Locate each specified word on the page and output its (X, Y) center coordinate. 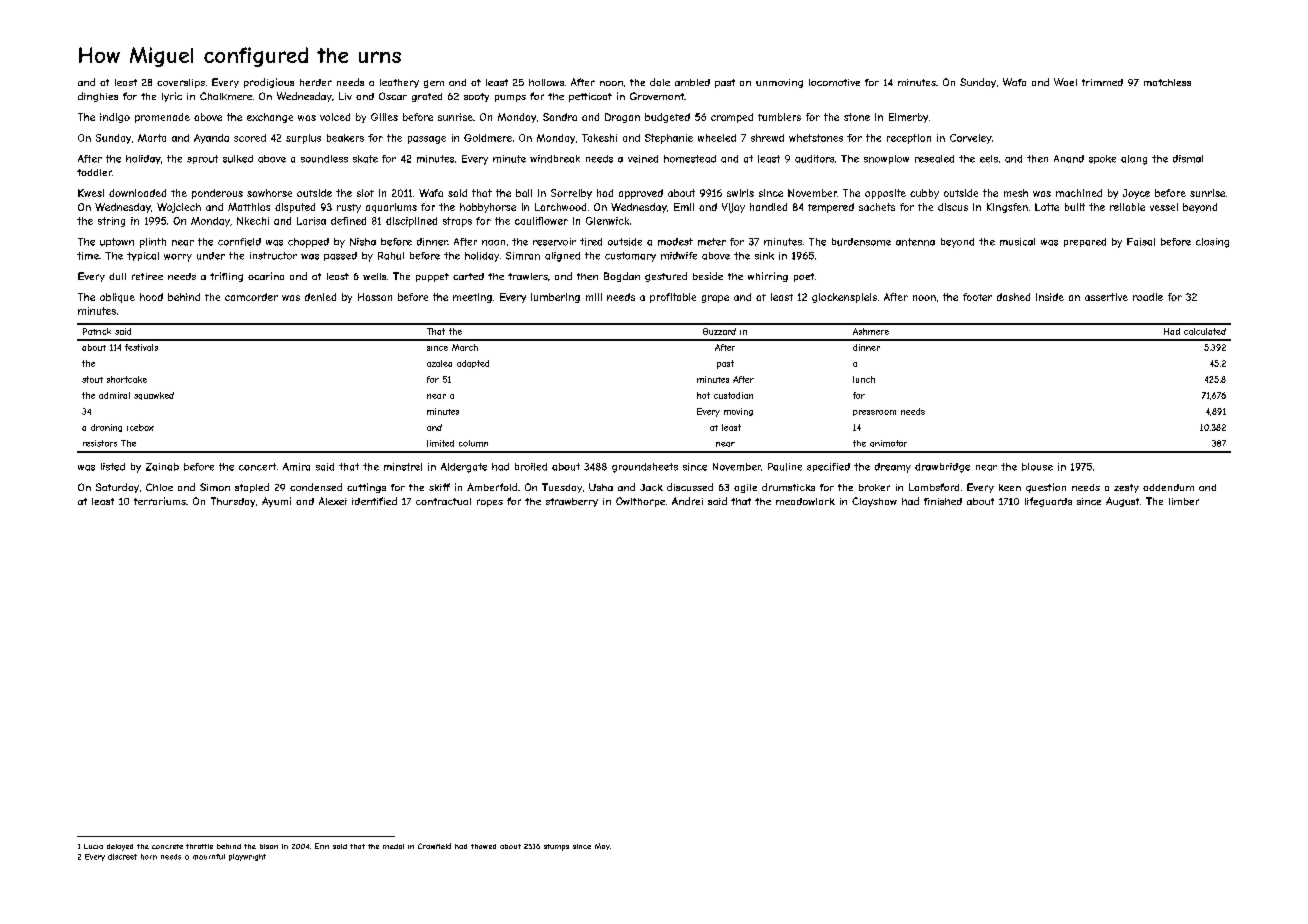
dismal (1188, 159)
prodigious (269, 83)
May (602, 846)
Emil (684, 207)
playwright (247, 857)
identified (374, 501)
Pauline (785, 467)
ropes (490, 503)
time (88, 256)
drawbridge (942, 468)
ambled (692, 82)
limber (1184, 501)
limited (440, 443)
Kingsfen (1007, 208)
